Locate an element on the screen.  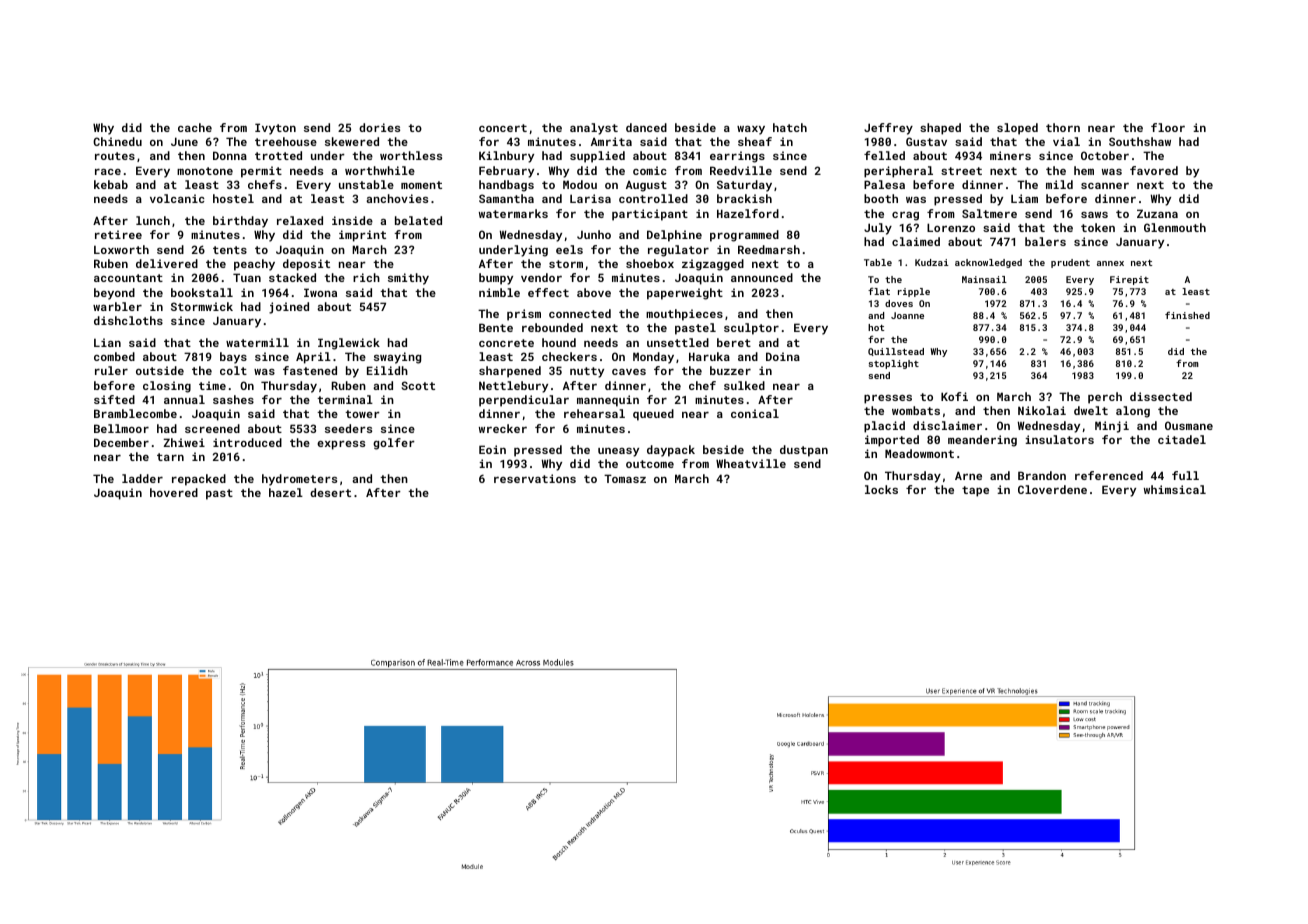
Bramblecombe is located at coordinates (135, 413).
